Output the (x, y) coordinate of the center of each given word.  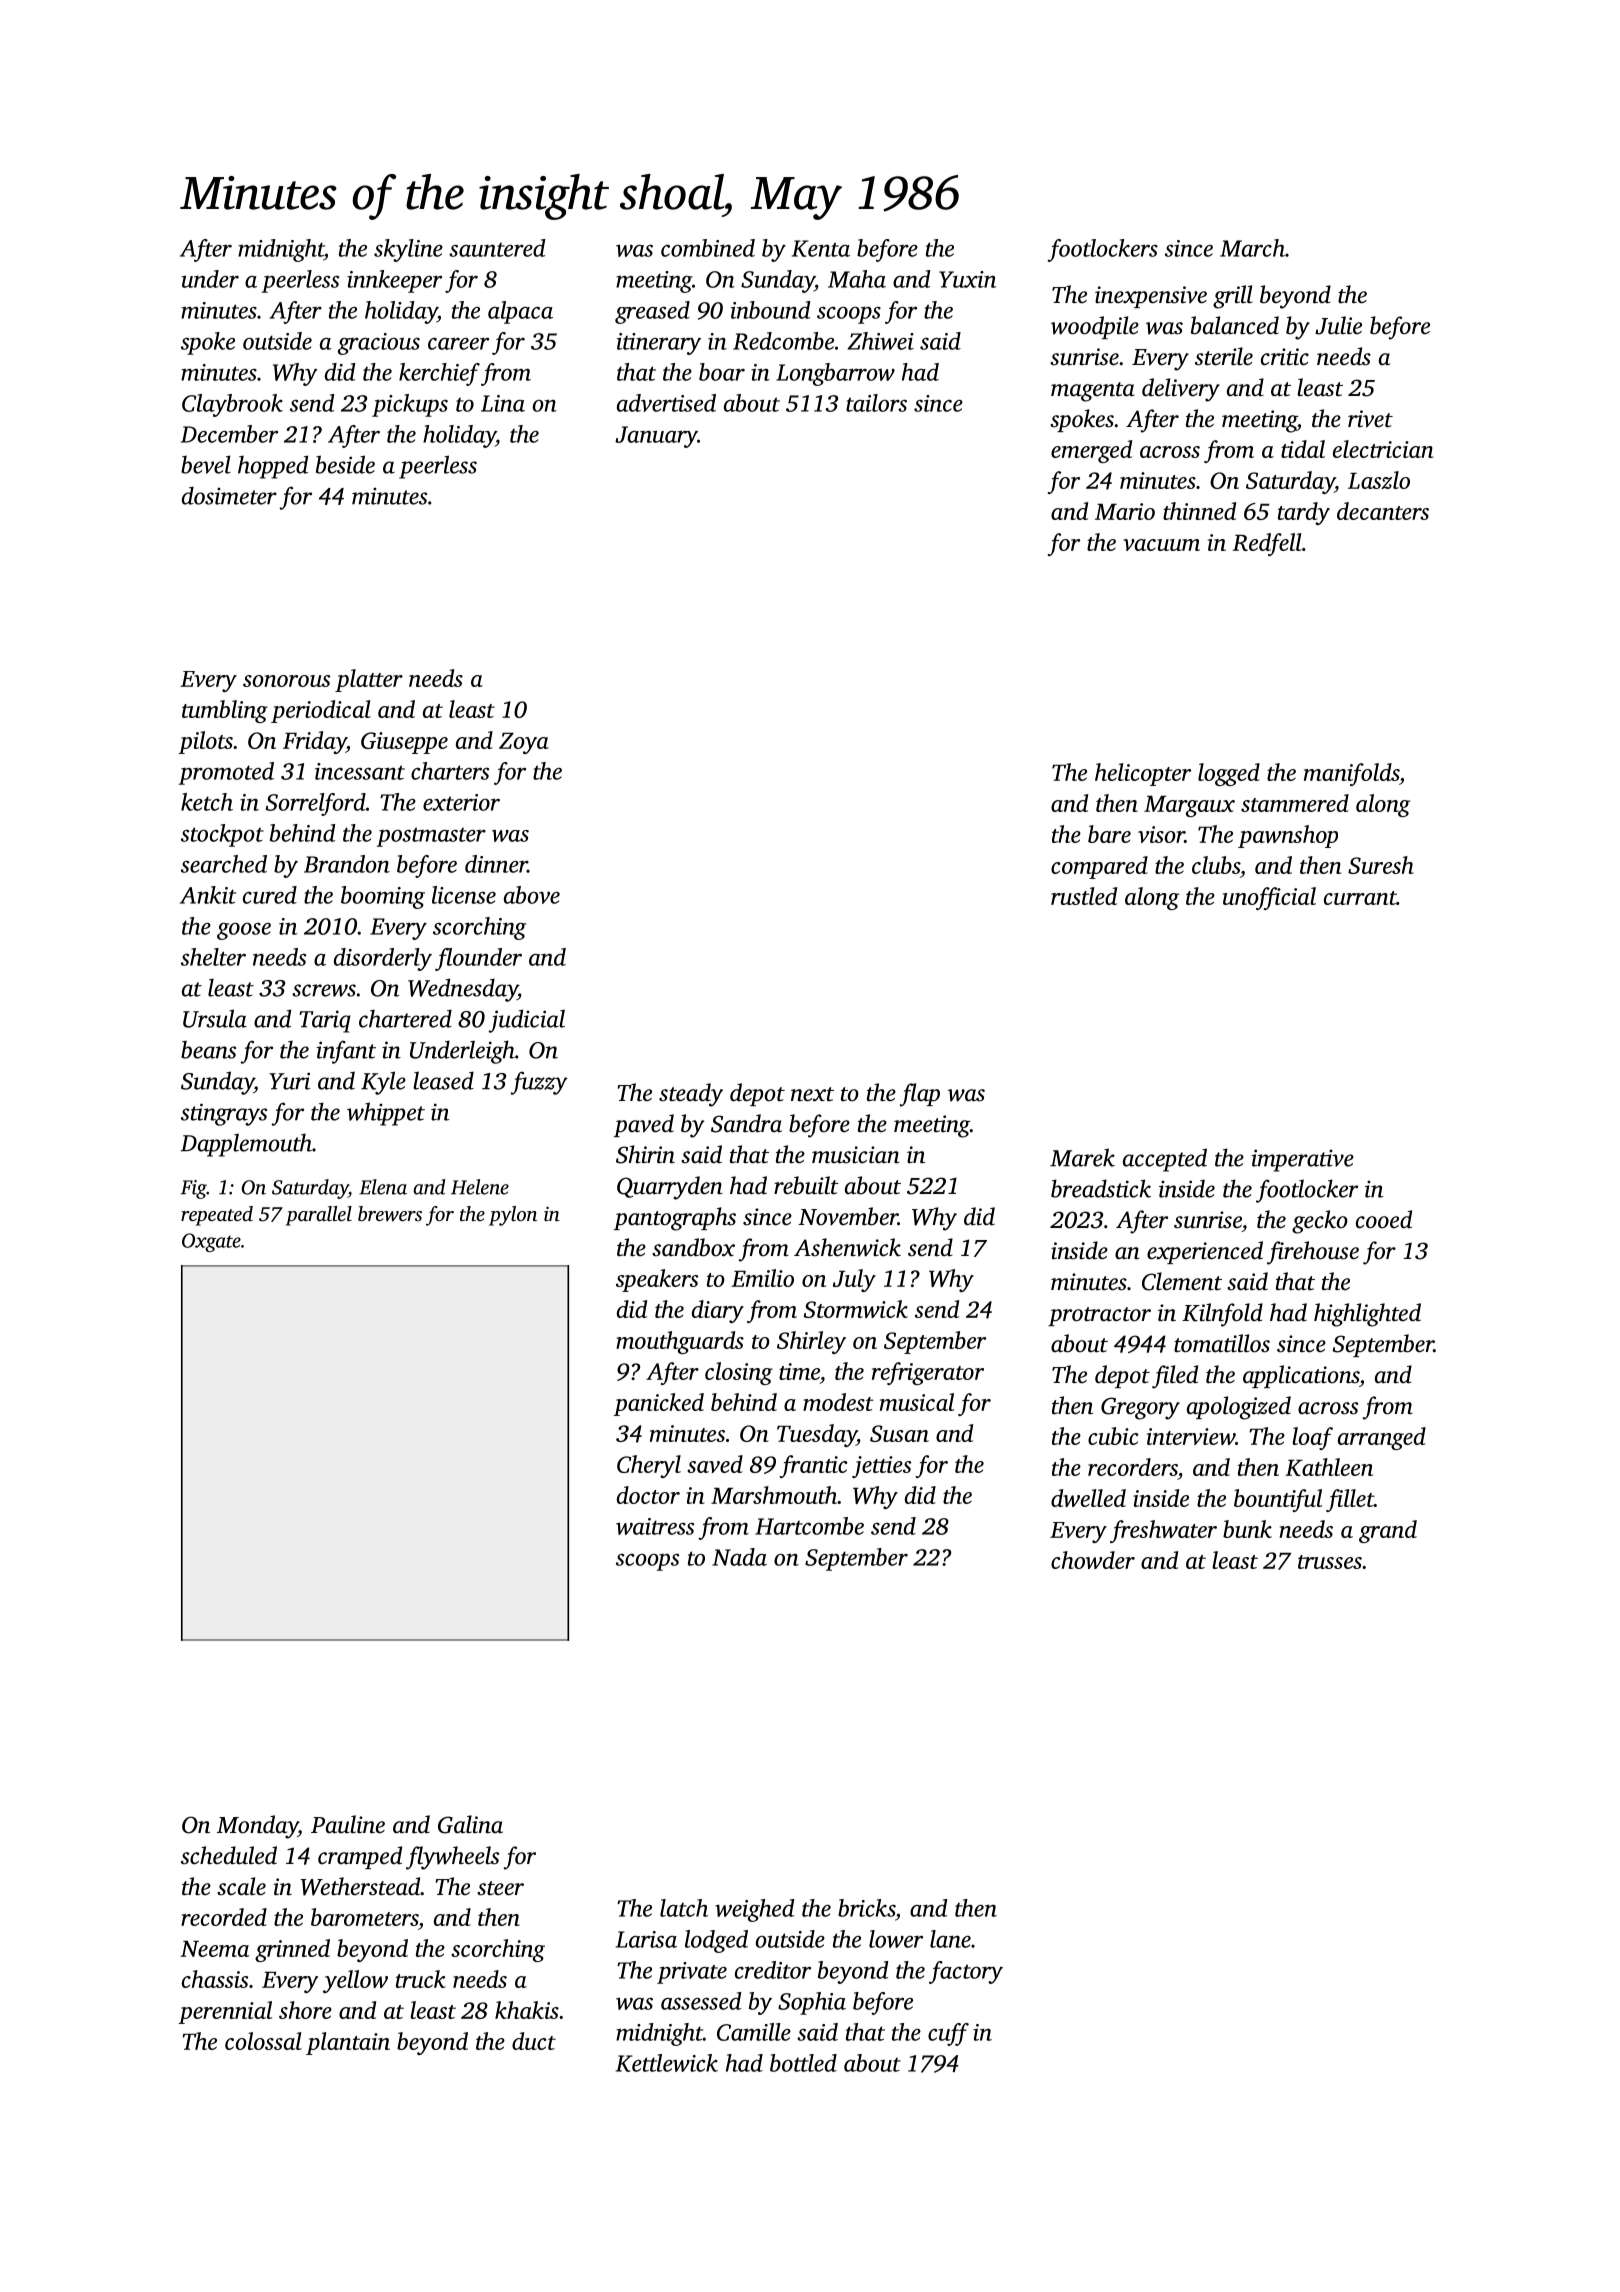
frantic (814, 1466)
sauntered (497, 248)
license (464, 895)
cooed (1384, 1219)
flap (920, 1095)
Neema (214, 1949)
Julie (1338, 325)
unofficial (1269, 898)
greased (652, 312)
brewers (390, 1214)
